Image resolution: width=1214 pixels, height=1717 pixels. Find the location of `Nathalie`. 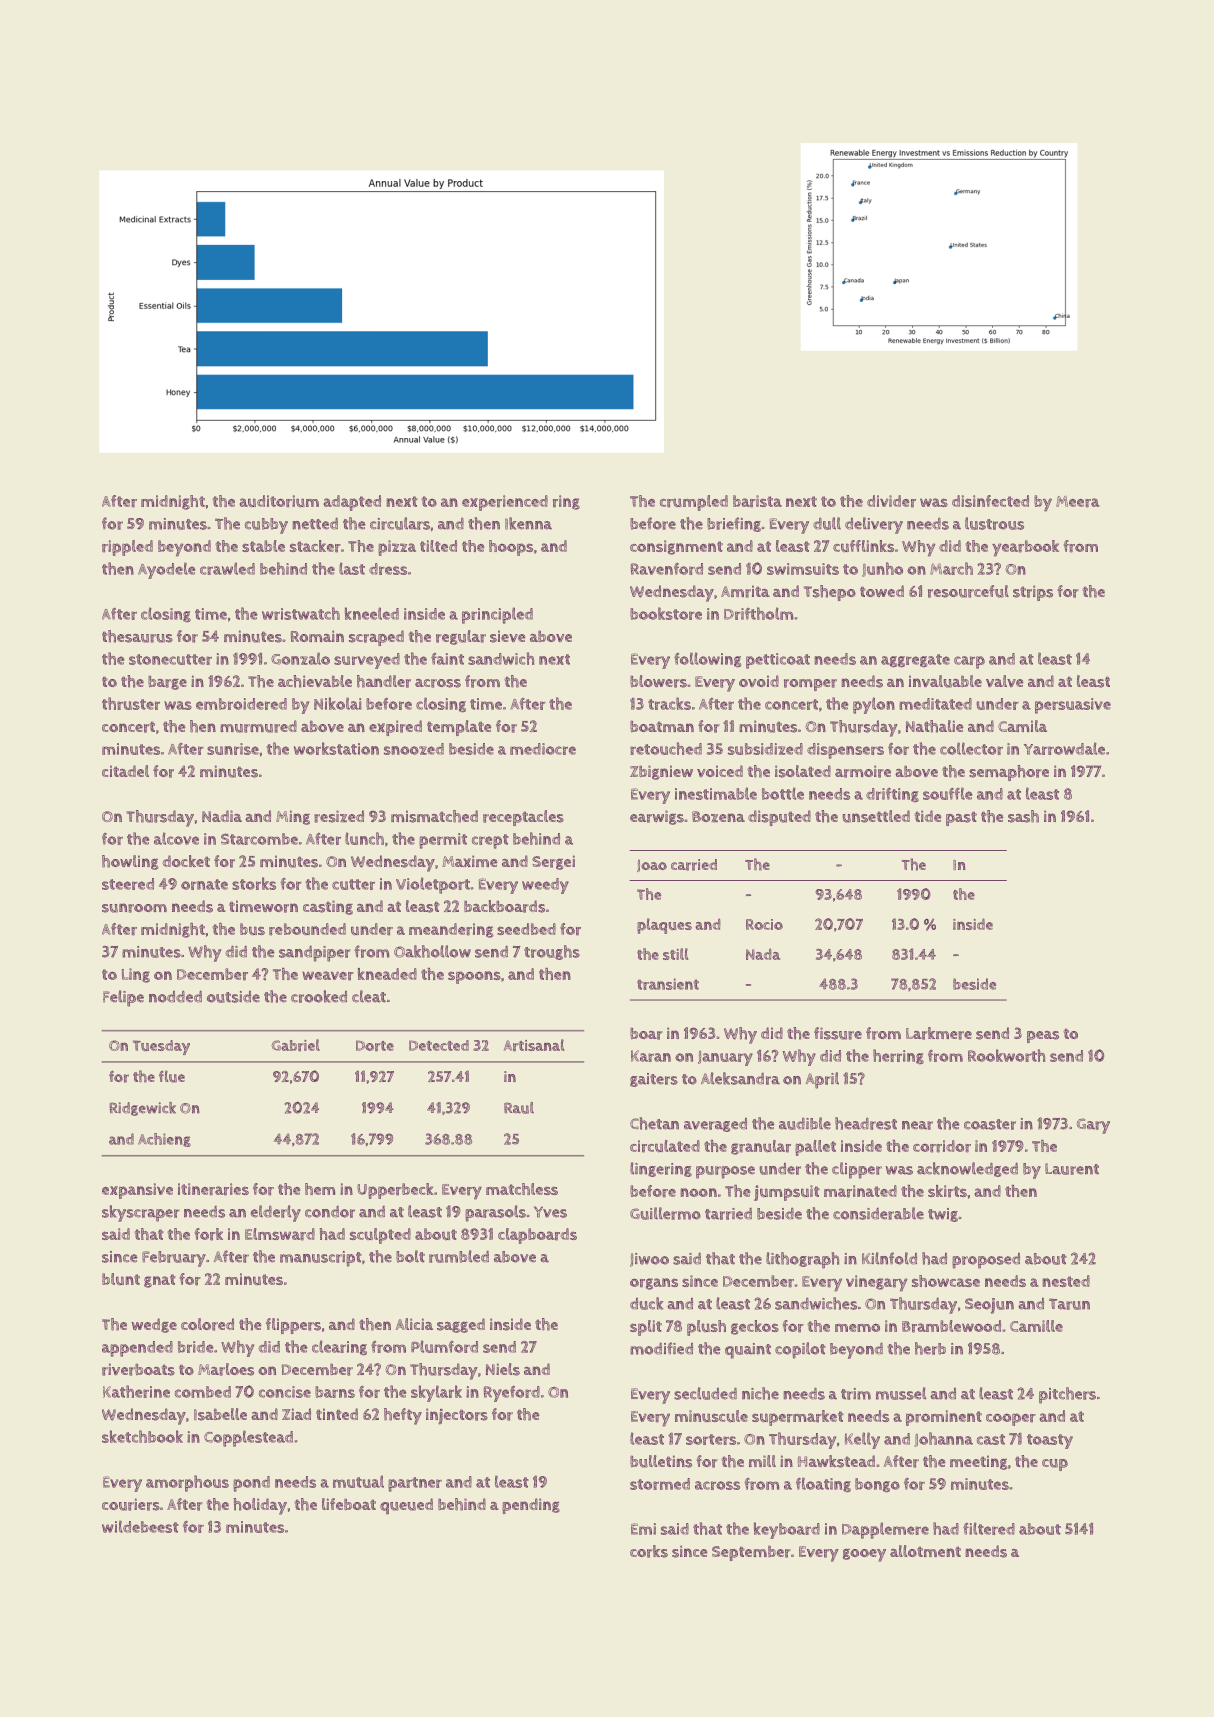

Nathalie is located at coordinates (935, 726).
